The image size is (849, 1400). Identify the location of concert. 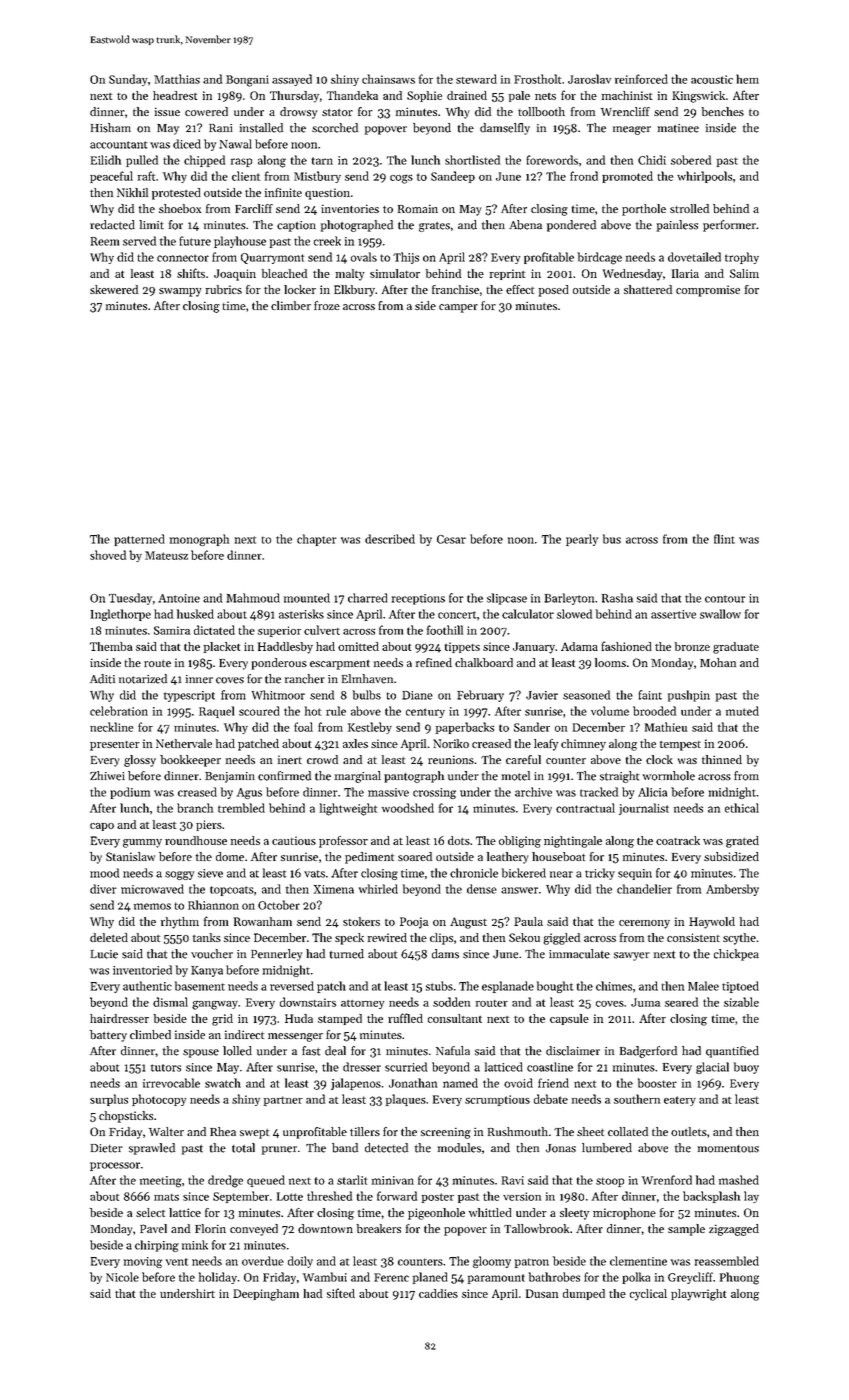
(457, 615).
